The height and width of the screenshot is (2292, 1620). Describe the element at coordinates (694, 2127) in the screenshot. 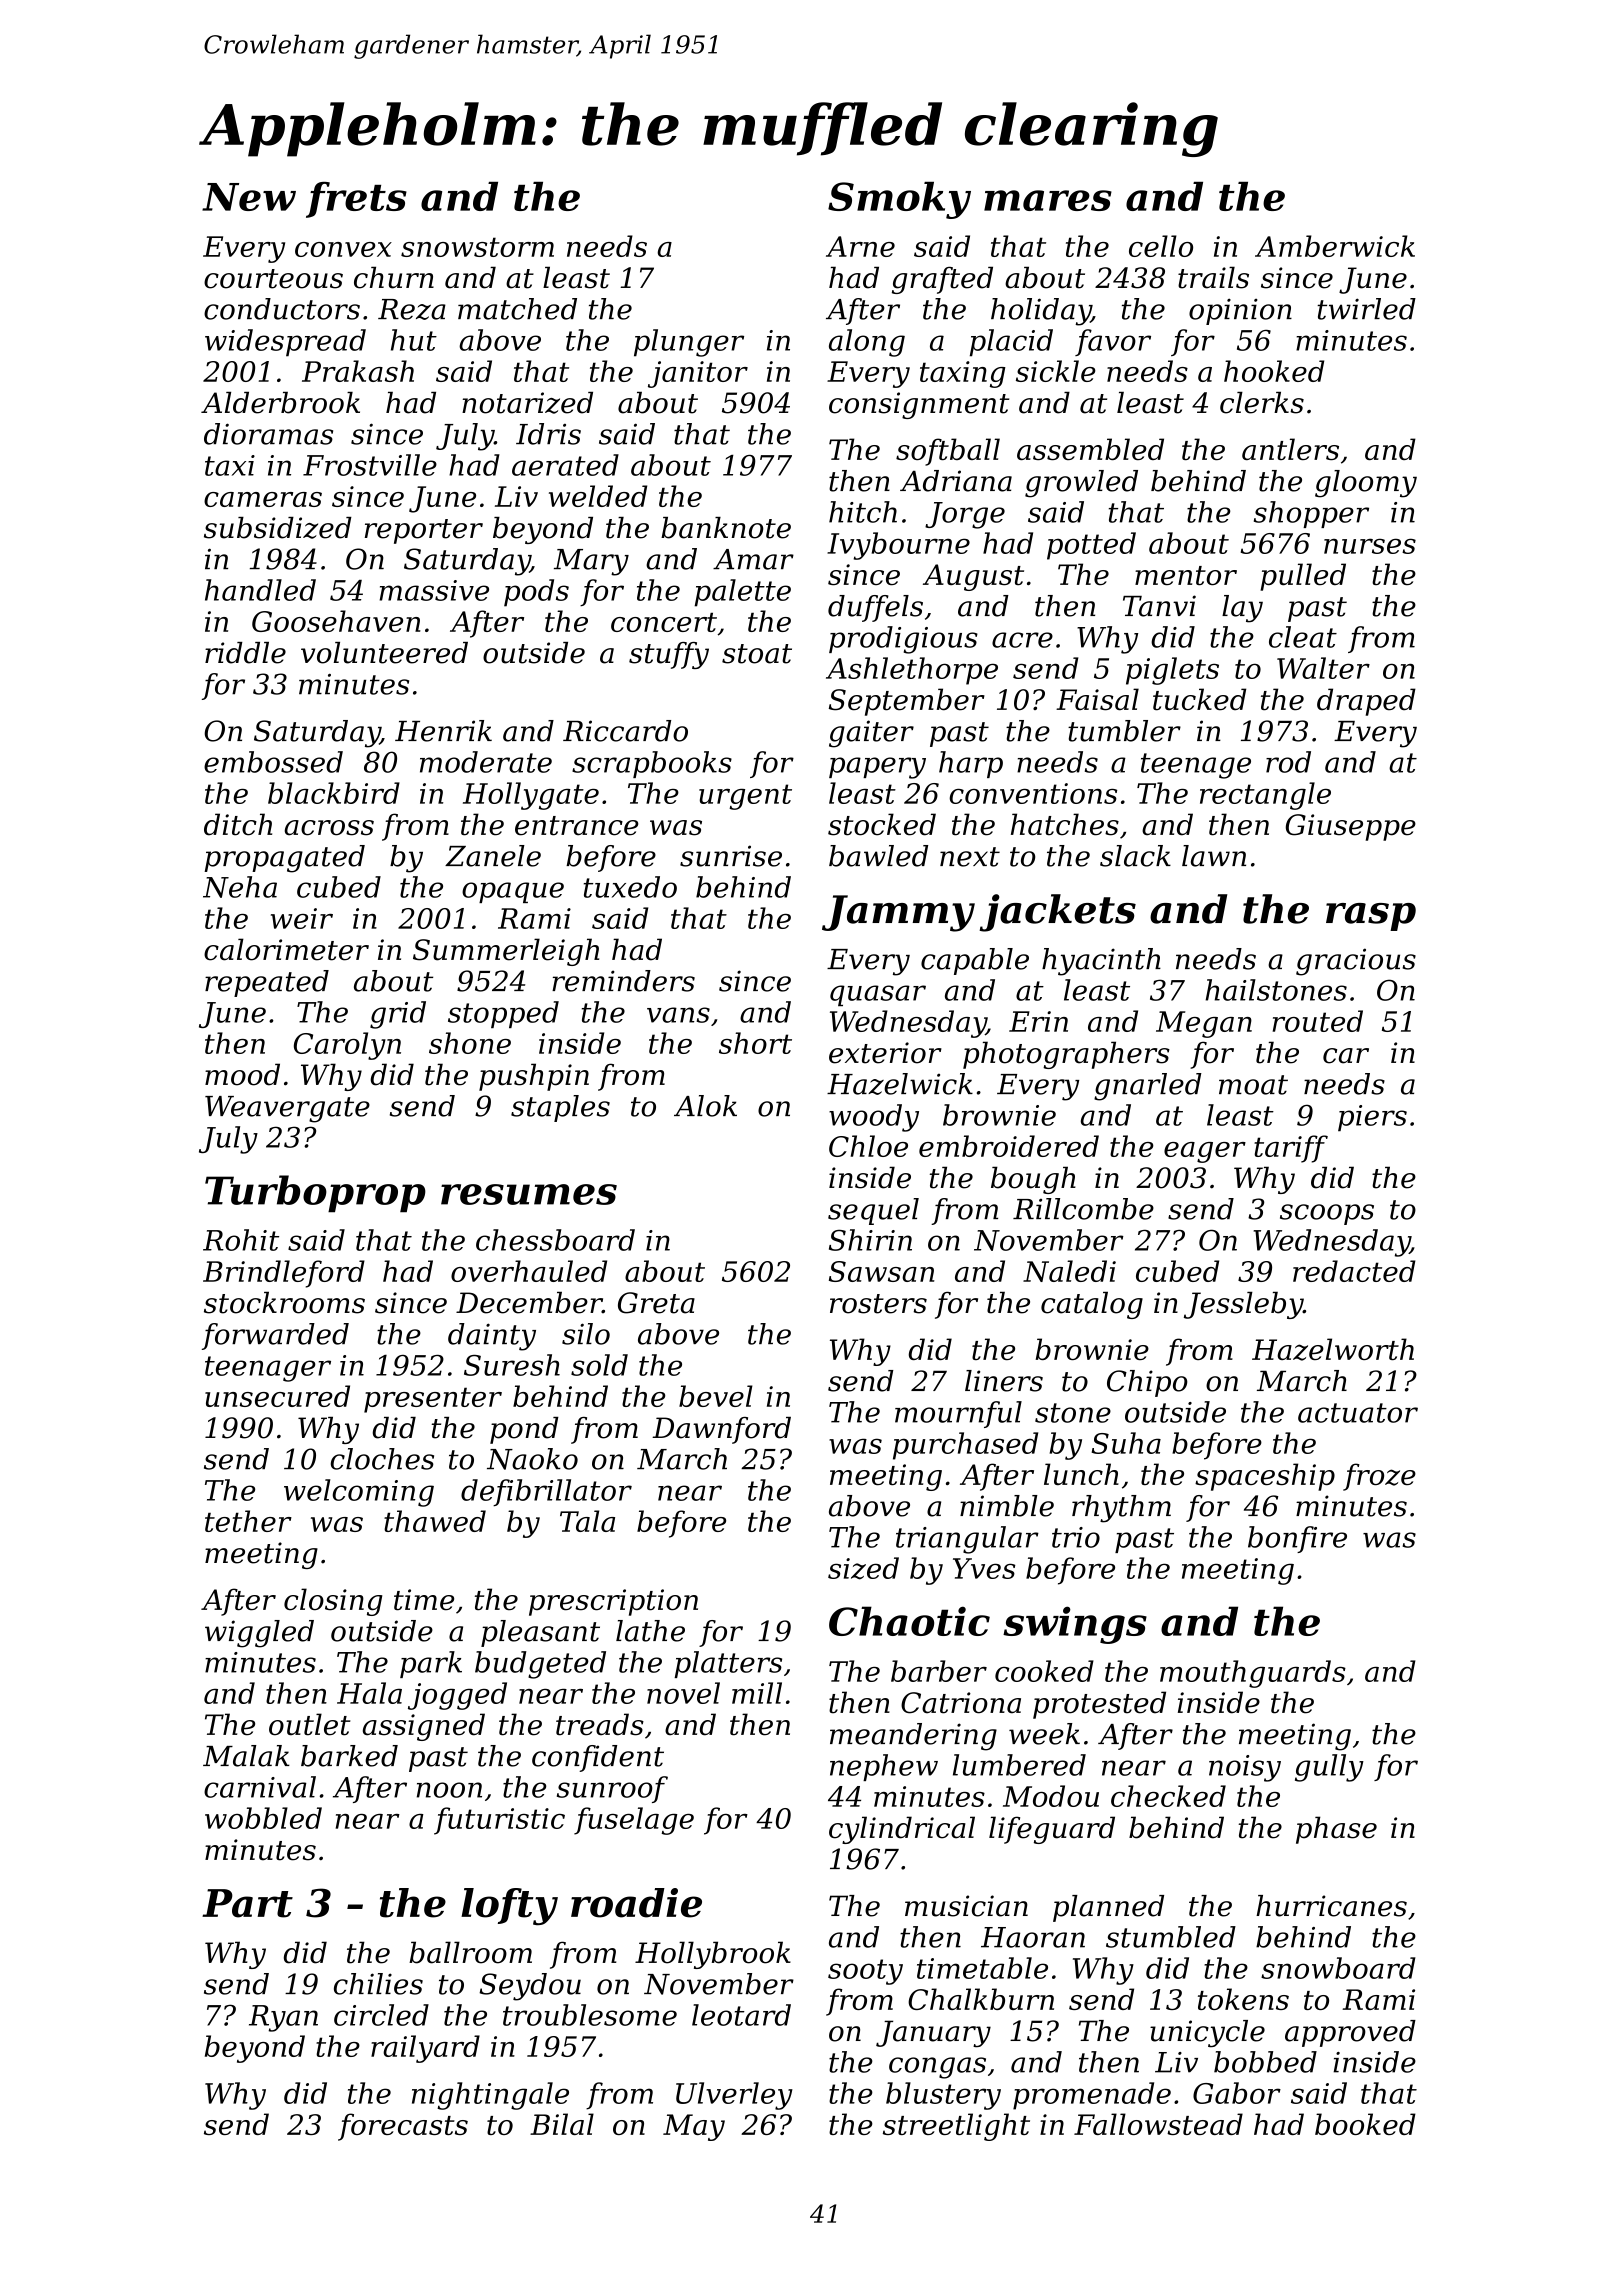

I see `May` at that location.
